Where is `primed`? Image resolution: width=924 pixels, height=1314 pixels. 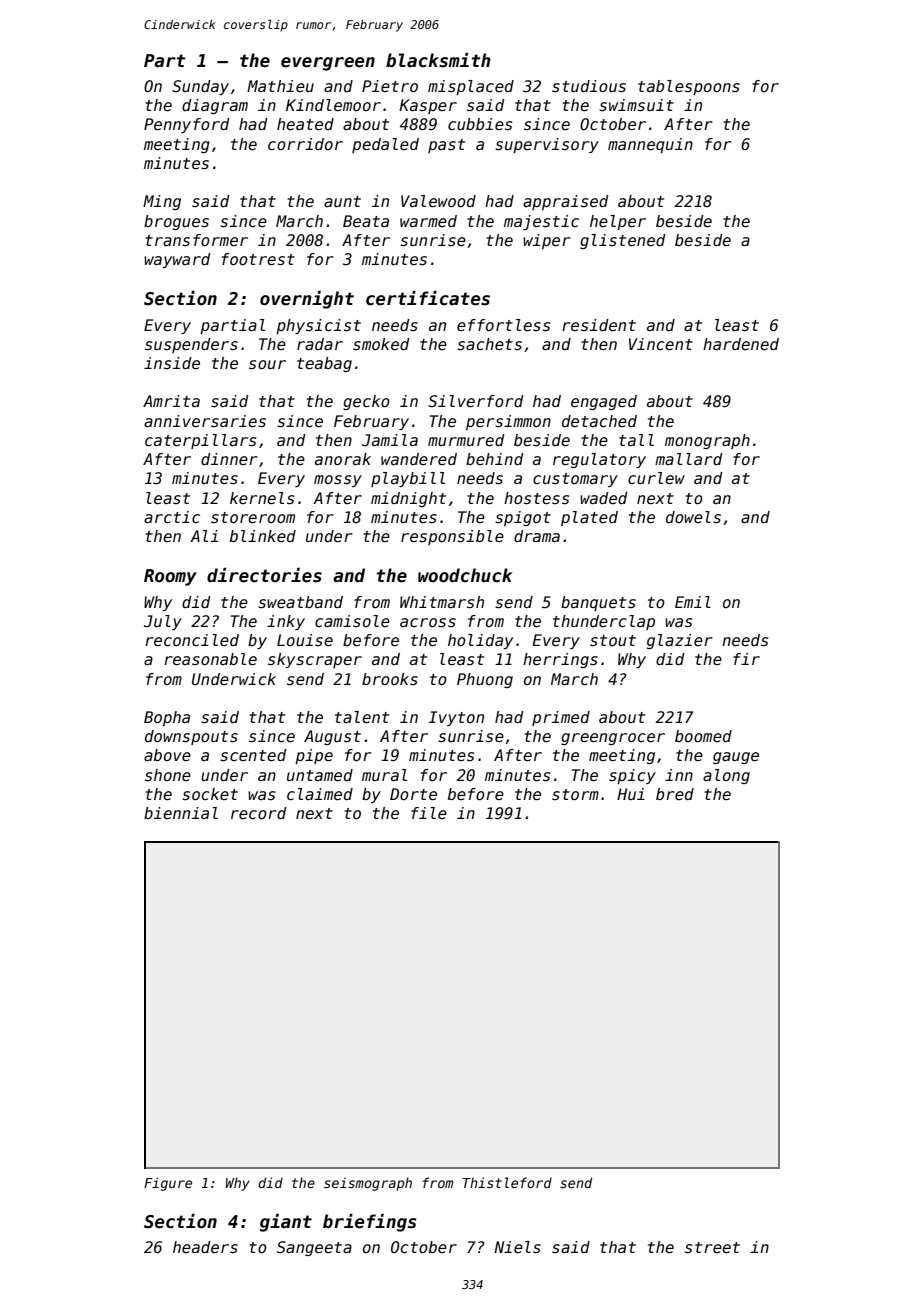 primed is located at coordinates (561, 718).
